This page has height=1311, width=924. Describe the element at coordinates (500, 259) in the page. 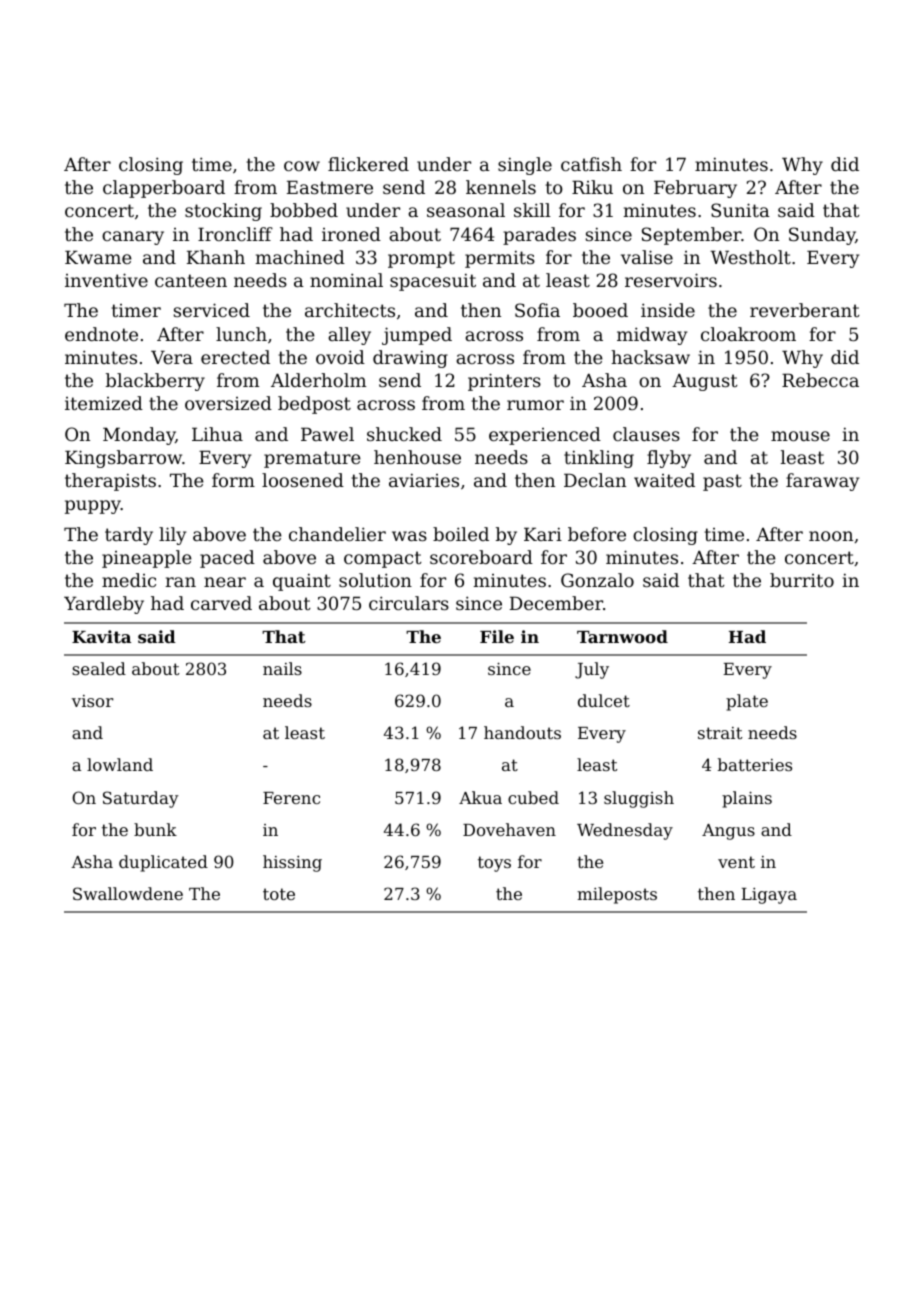

I see `permits` at that location.
